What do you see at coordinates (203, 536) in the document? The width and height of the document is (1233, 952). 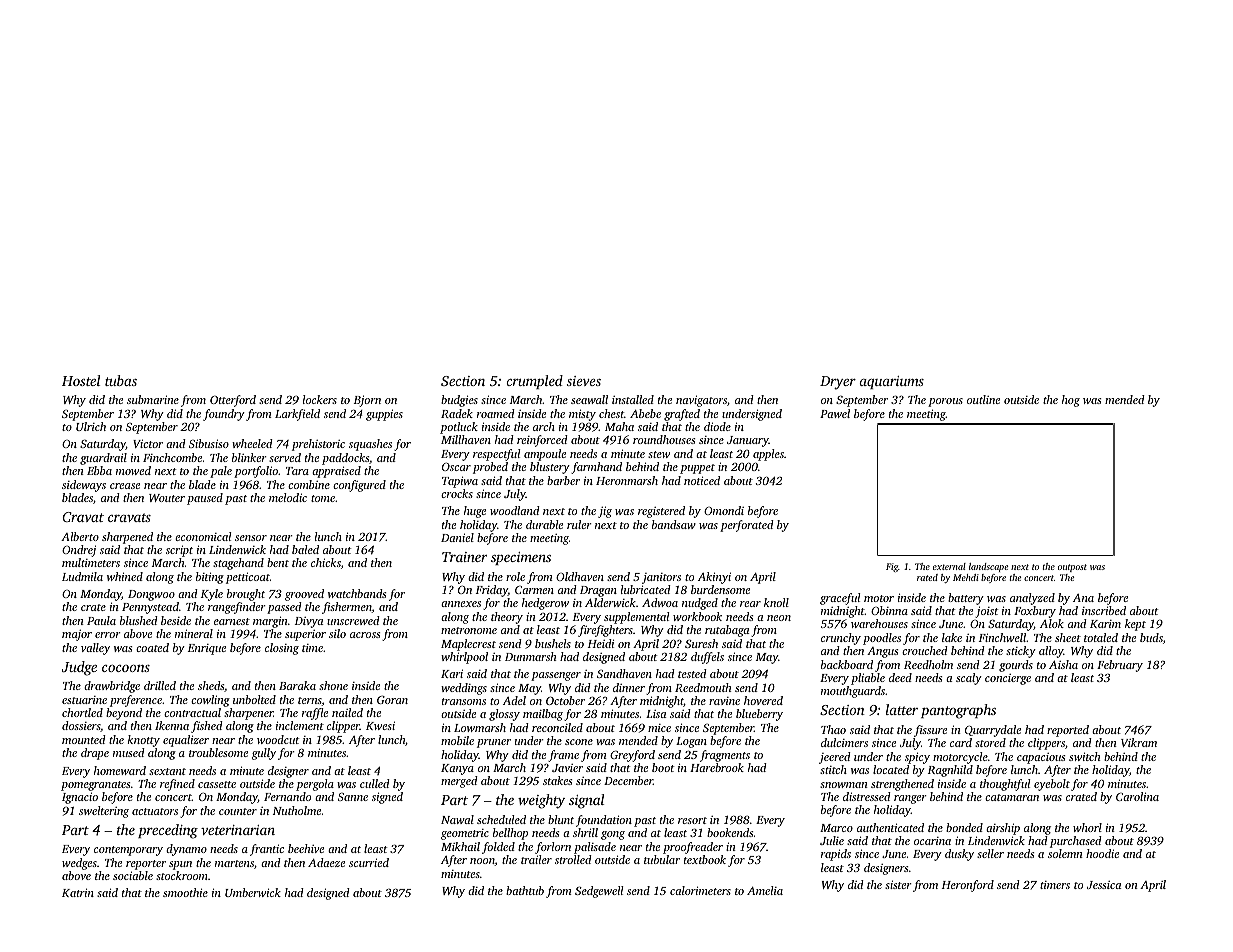 I see `economical` at bounding box center [203, 536].
